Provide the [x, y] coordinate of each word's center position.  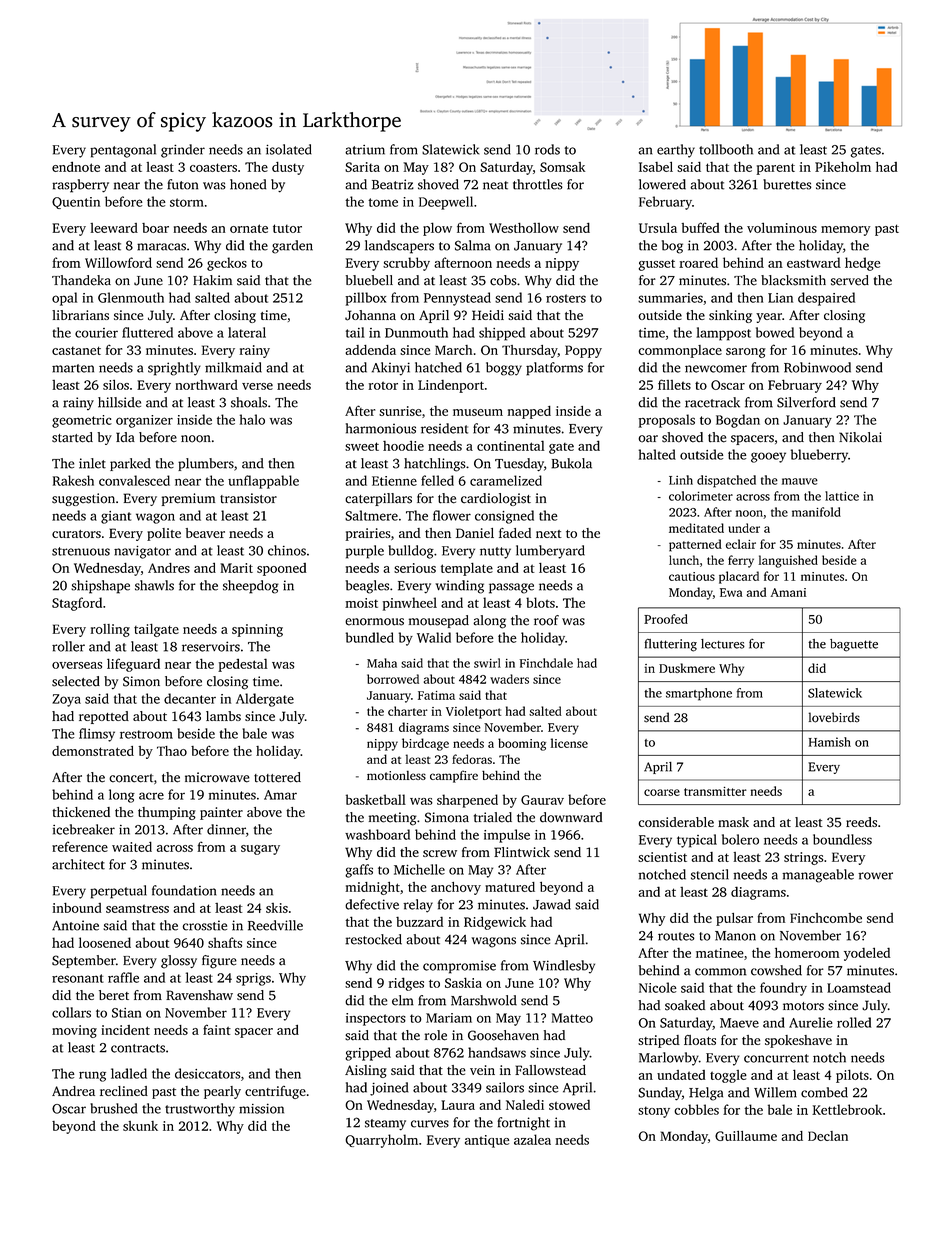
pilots [852, 1076]
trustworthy [200, 1110]
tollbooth [726, 149]
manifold [816, 512]
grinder [183, 151]
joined [389, 1089]
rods [547, 149]
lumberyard [550, 552]
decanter [190, 698]
